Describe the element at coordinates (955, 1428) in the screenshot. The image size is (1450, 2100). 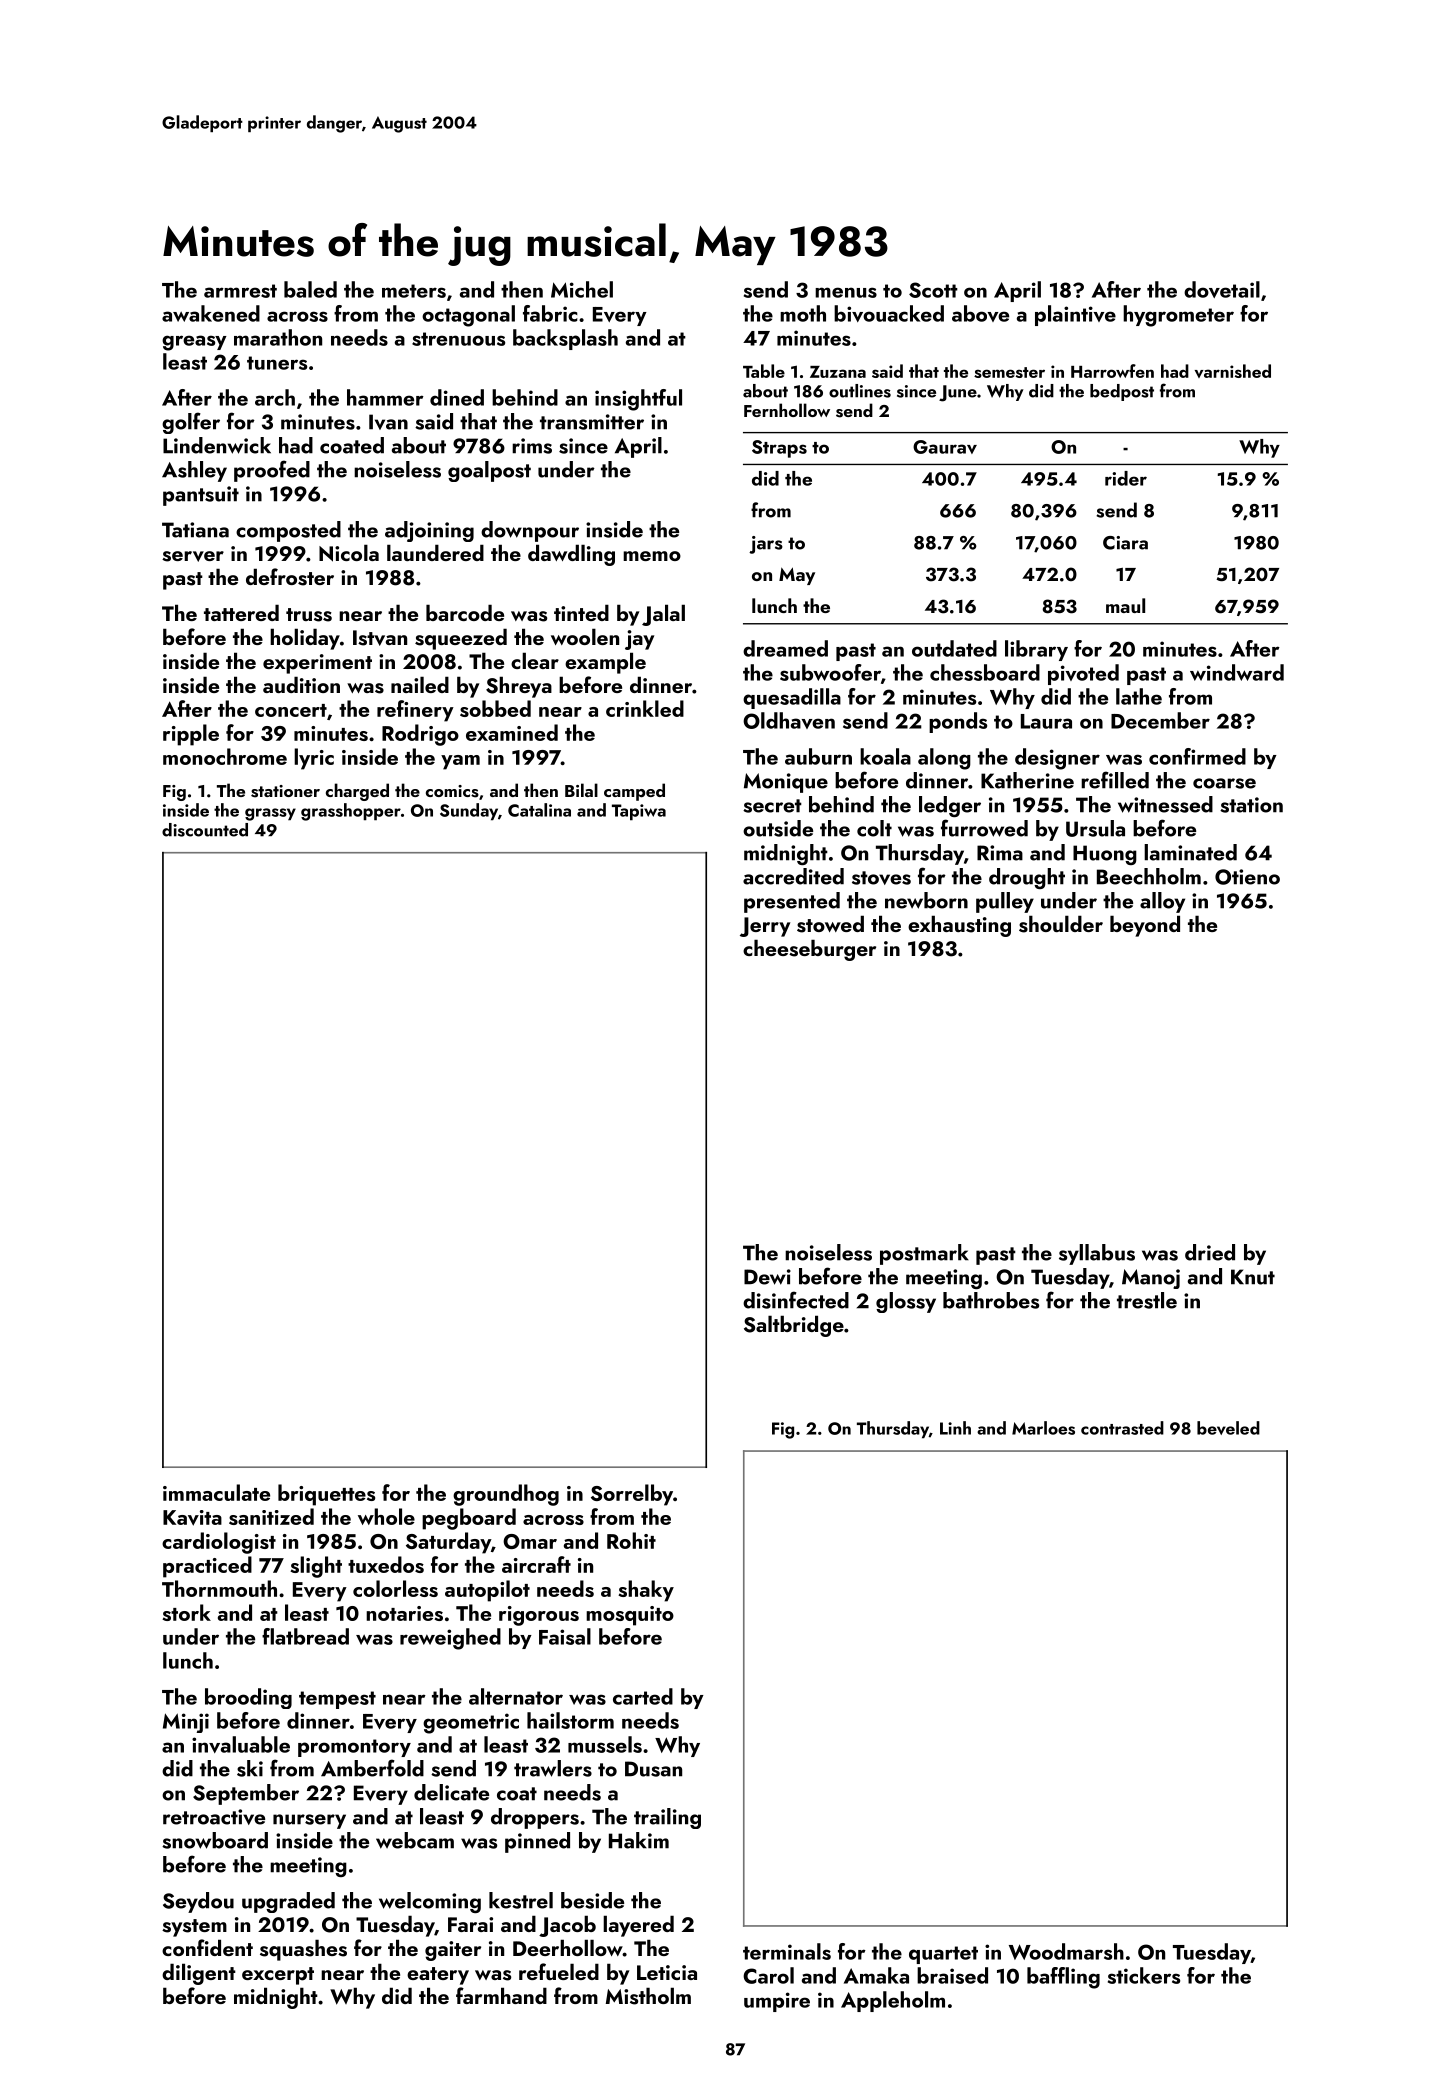
I see `Linh` at that location.
